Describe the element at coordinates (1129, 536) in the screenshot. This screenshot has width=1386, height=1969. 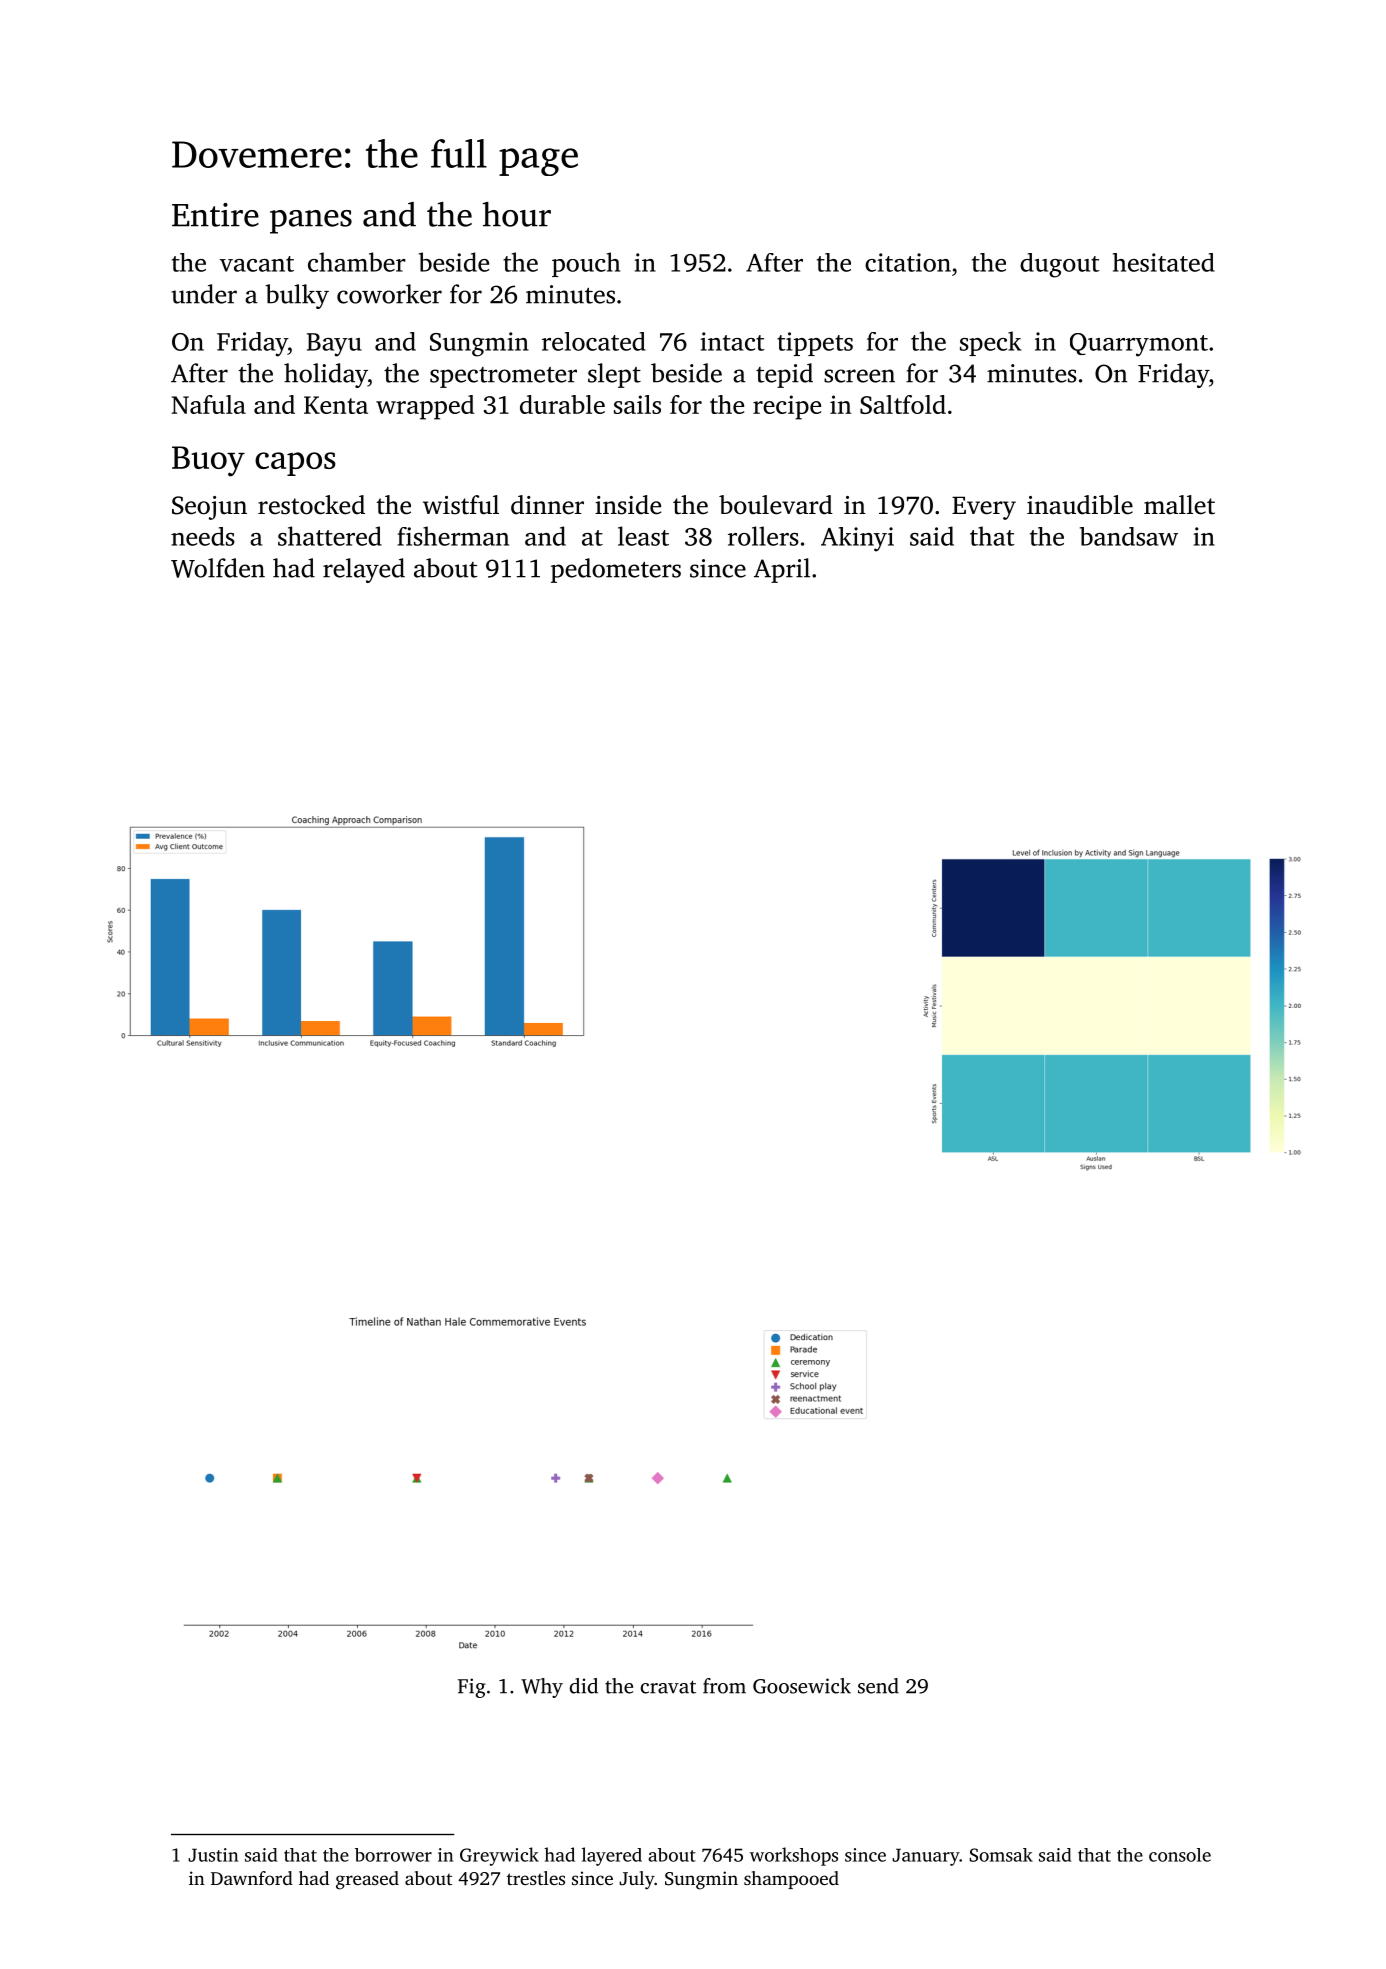
I see `bandsaw` at that location.
